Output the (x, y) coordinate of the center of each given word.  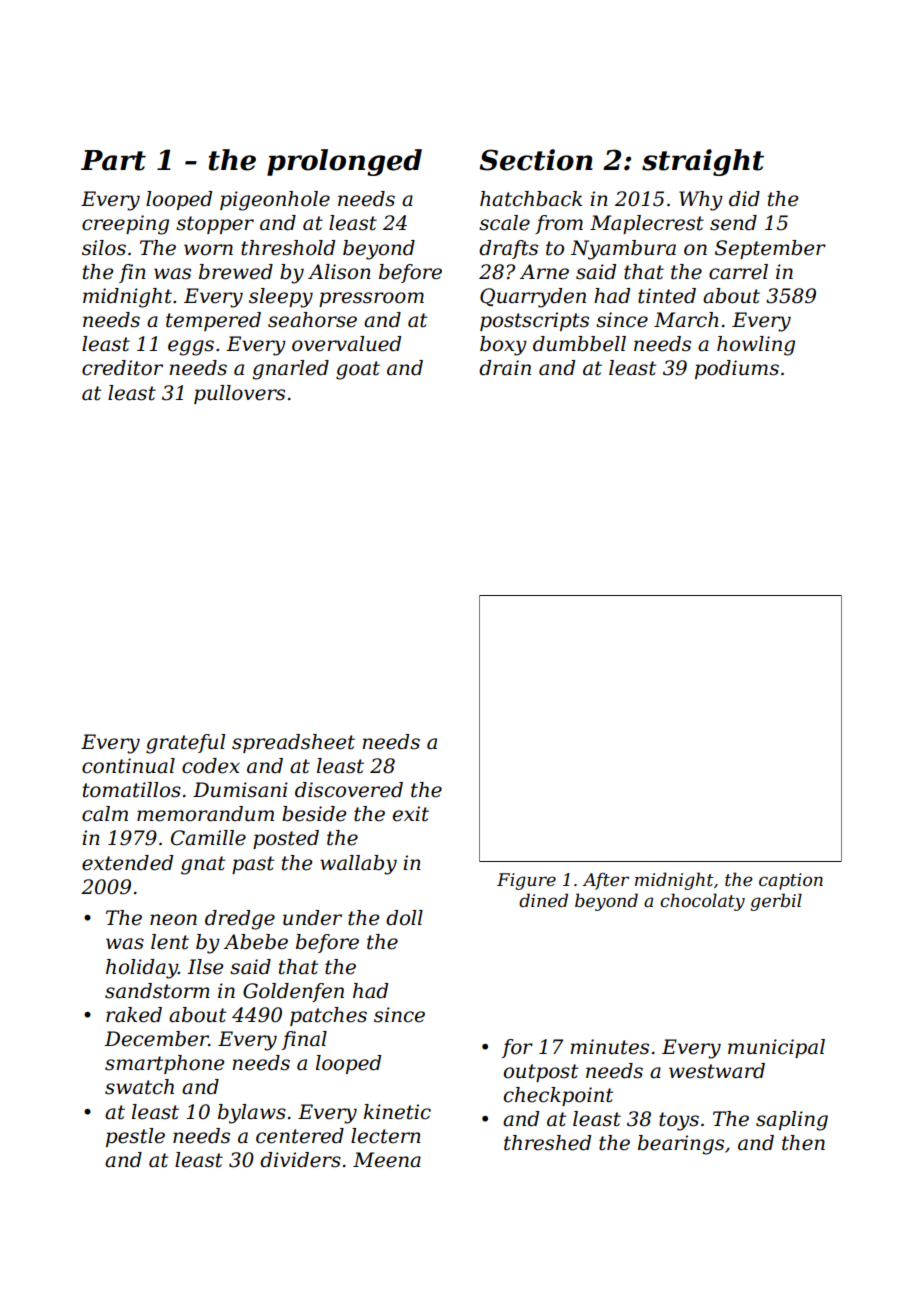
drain (505, 368)
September (770, 249)
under (312, 918)
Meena (387, 1160)
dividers (300, 1160)
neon (173, 920)
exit (411, 814)
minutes (609, 1047)
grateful (185, 744)
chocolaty (702, 902)
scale (504, 223)
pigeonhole (275, 201)
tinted (667, 296)
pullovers (239, 394)
